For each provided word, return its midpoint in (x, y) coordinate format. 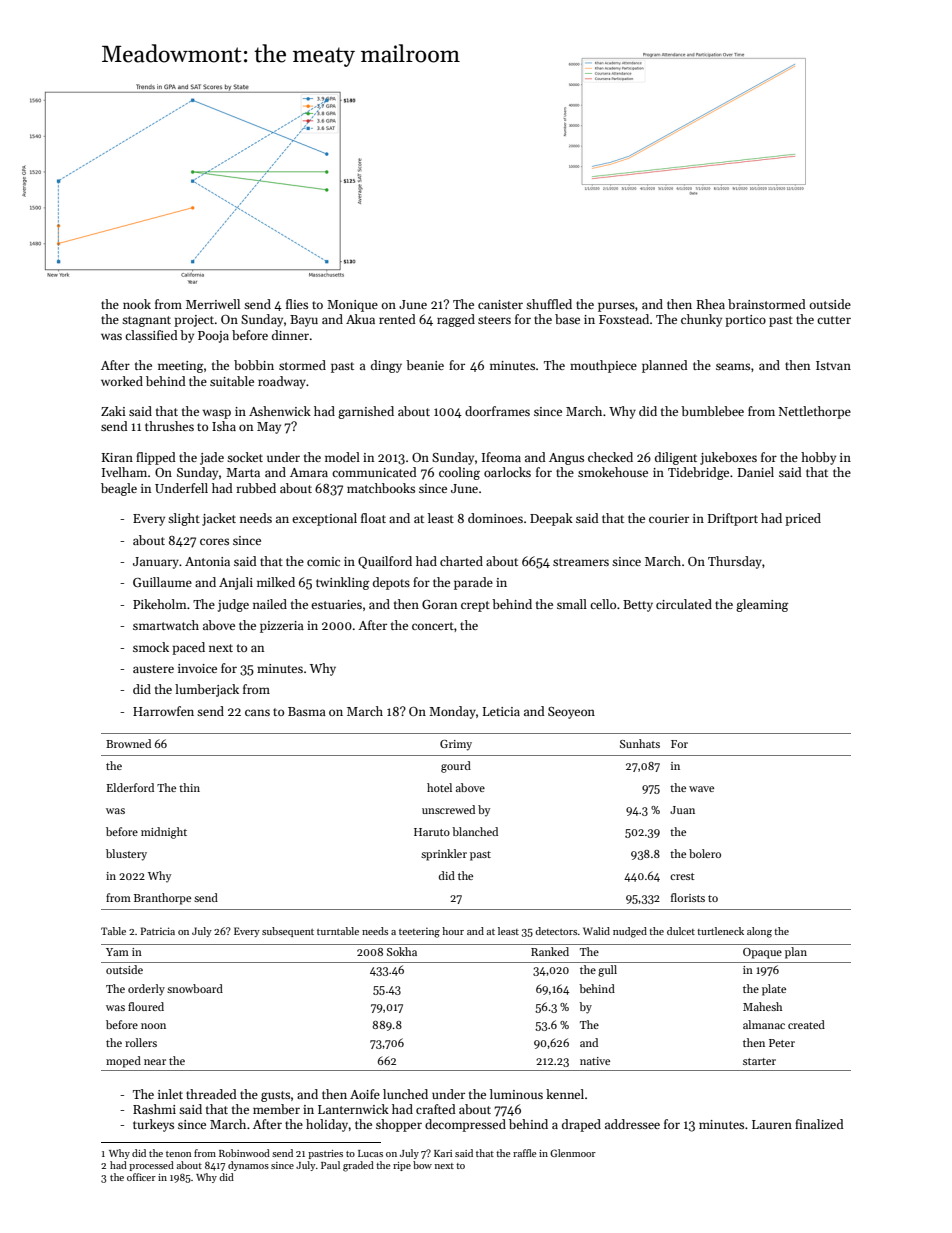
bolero (705, 853)
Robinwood (244, 1153)
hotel (439, 787)
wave (701, 789)
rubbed (256, 488)
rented (397, 319)
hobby (818, 458)
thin (189, 787)
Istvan (833, 365)
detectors (556, 931)
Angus (566, 459)
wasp (217, 414)
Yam (117, 952)
